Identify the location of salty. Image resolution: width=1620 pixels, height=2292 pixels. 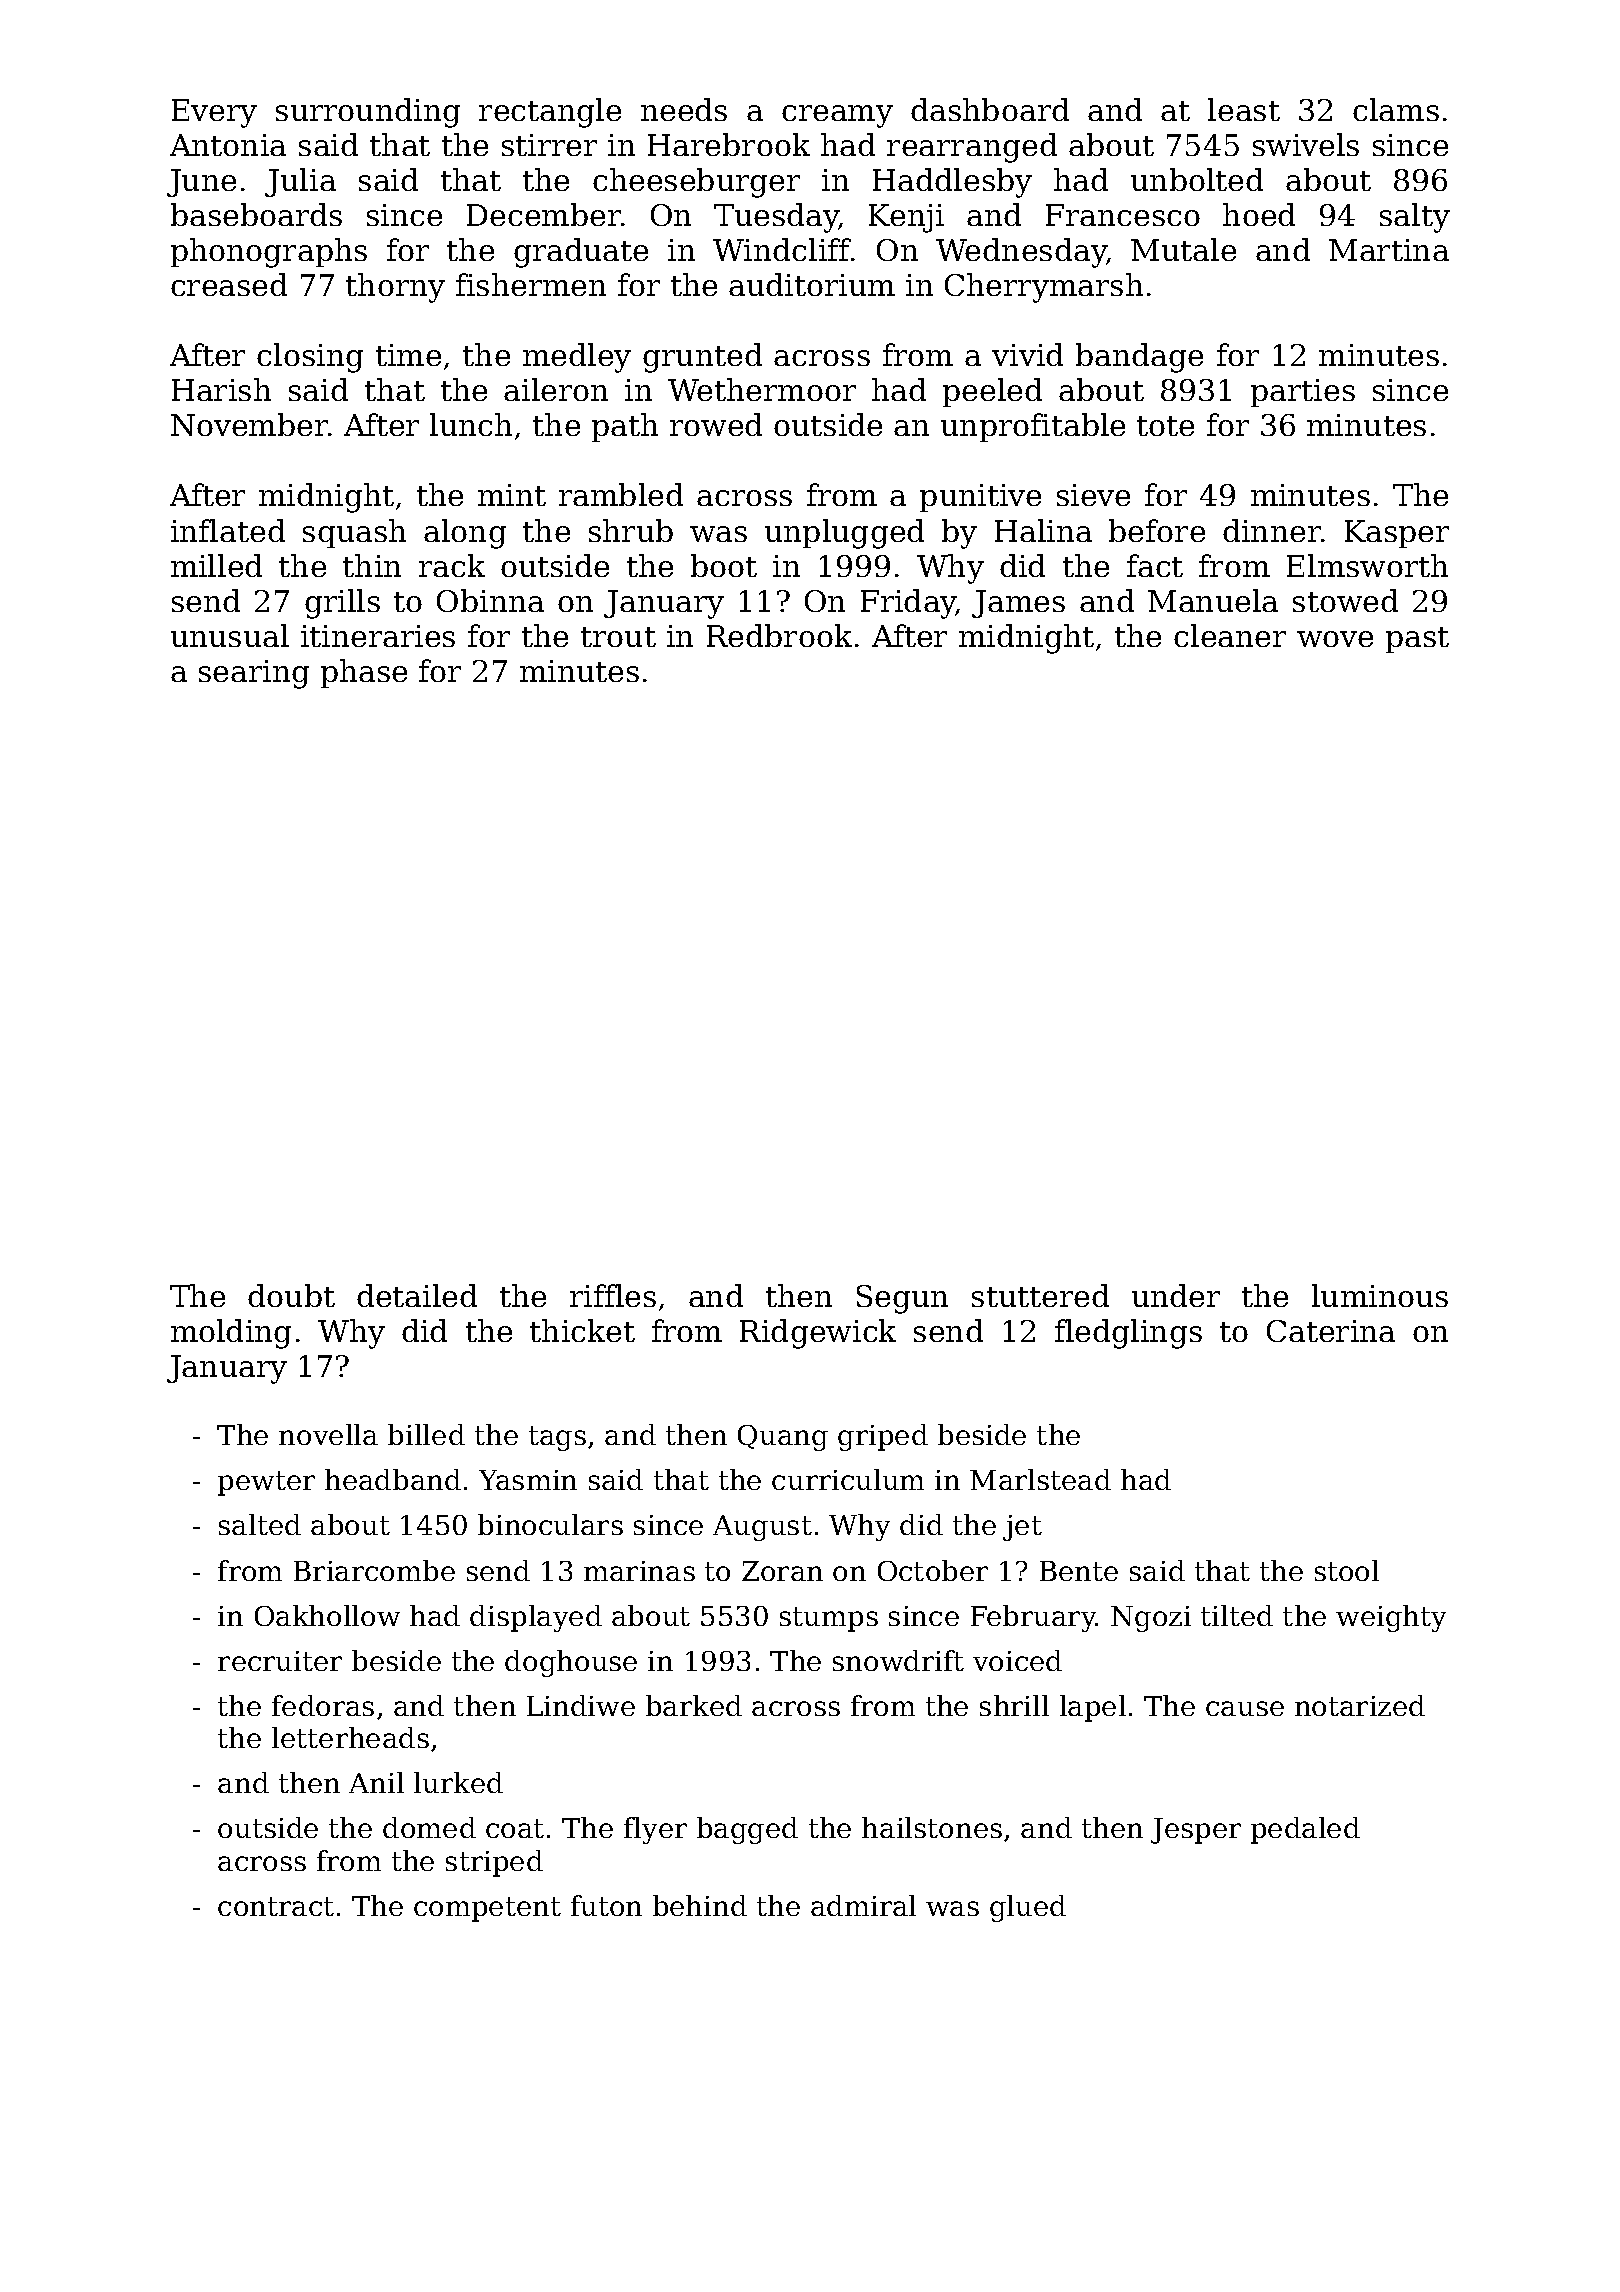
(1415, 218).
